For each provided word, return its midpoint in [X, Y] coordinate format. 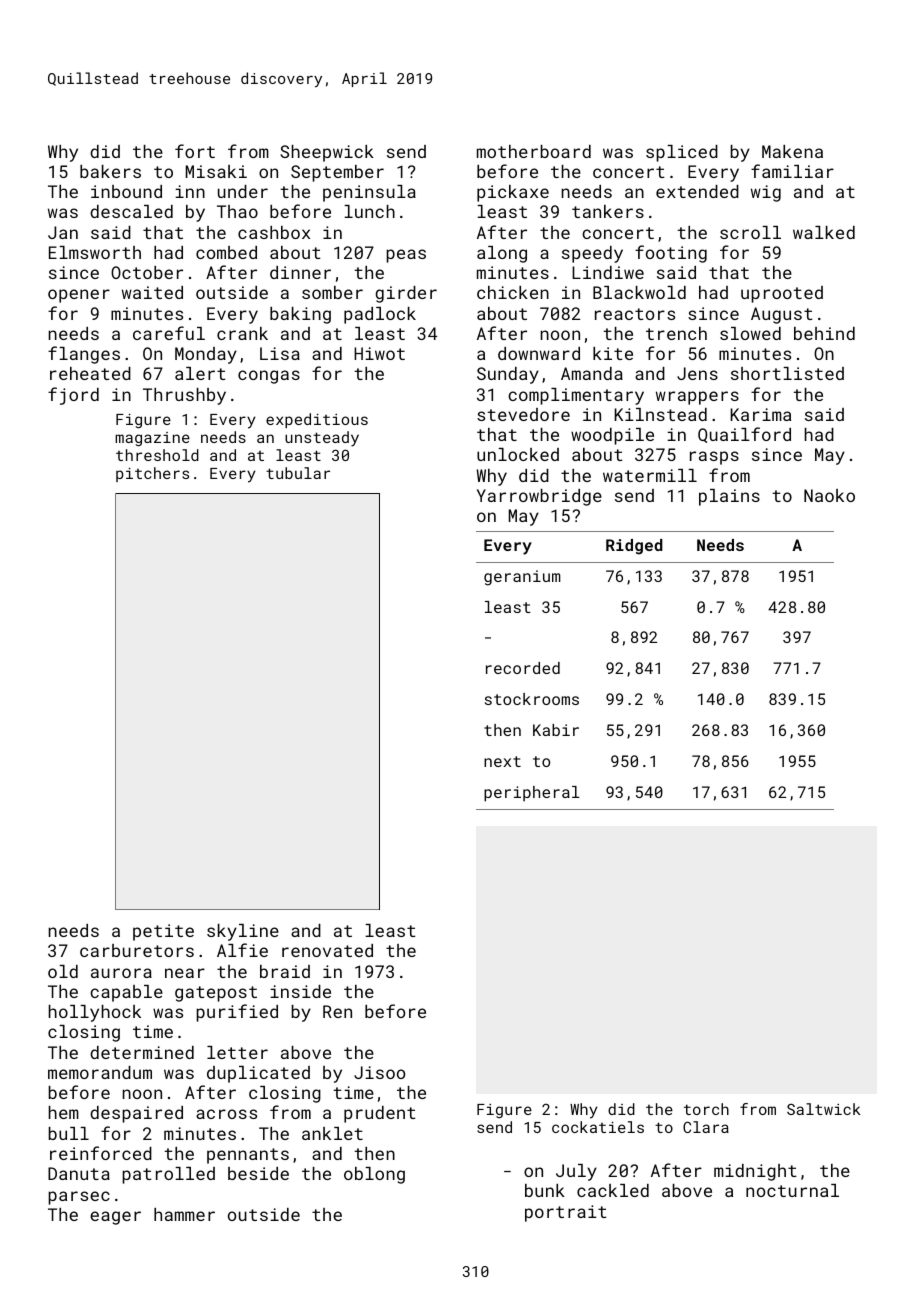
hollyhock [95, 1013]
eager [115, 1218]
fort [195, 151]
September [337, 173]
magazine [152, 439]
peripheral [532, 794]
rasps [714, 458]
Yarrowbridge [539, 497]
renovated [327, 950]
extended [697, 191]
